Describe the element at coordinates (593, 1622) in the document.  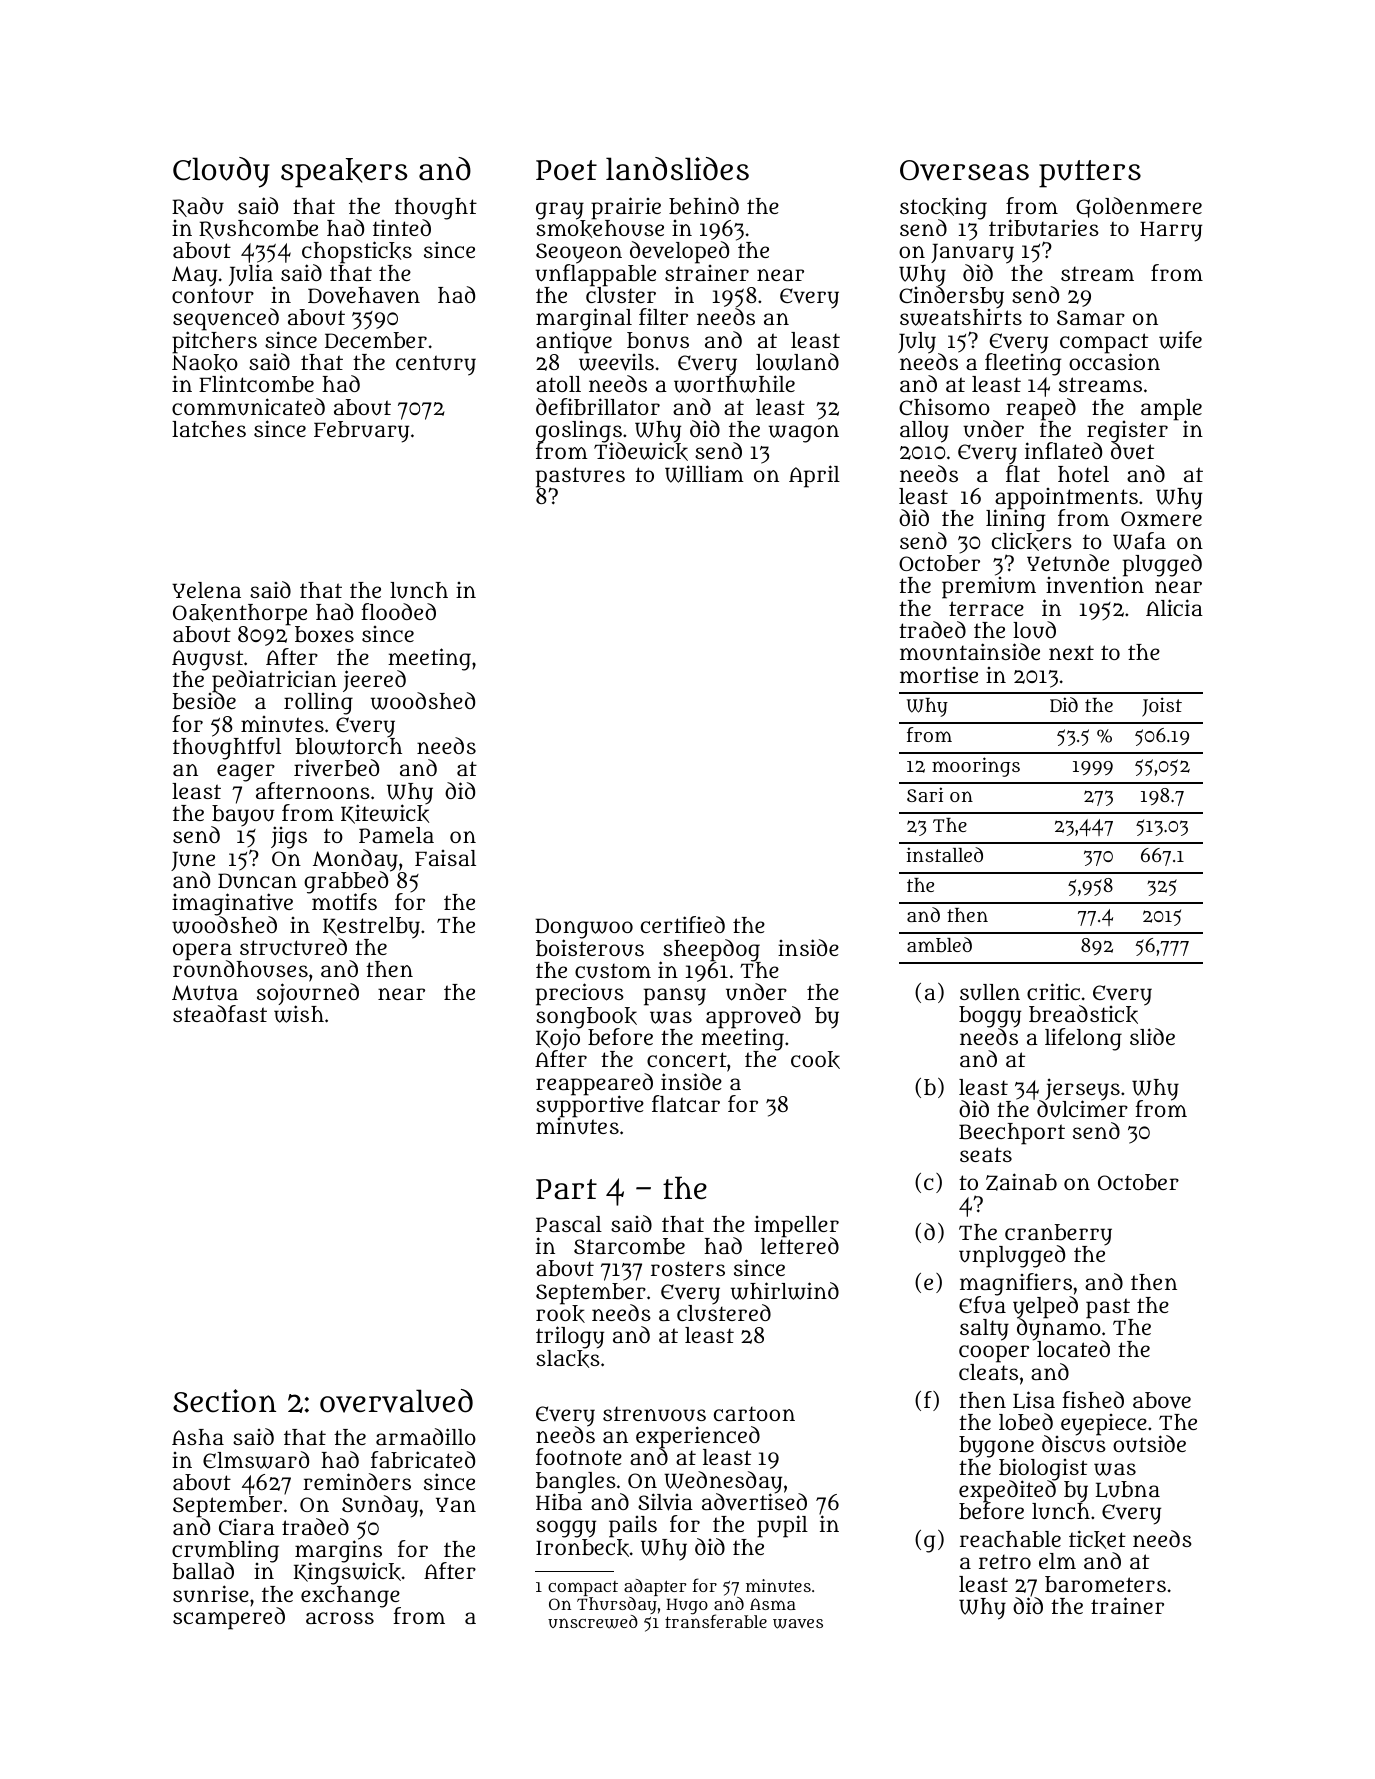
I see `unscrewed` at that location.
